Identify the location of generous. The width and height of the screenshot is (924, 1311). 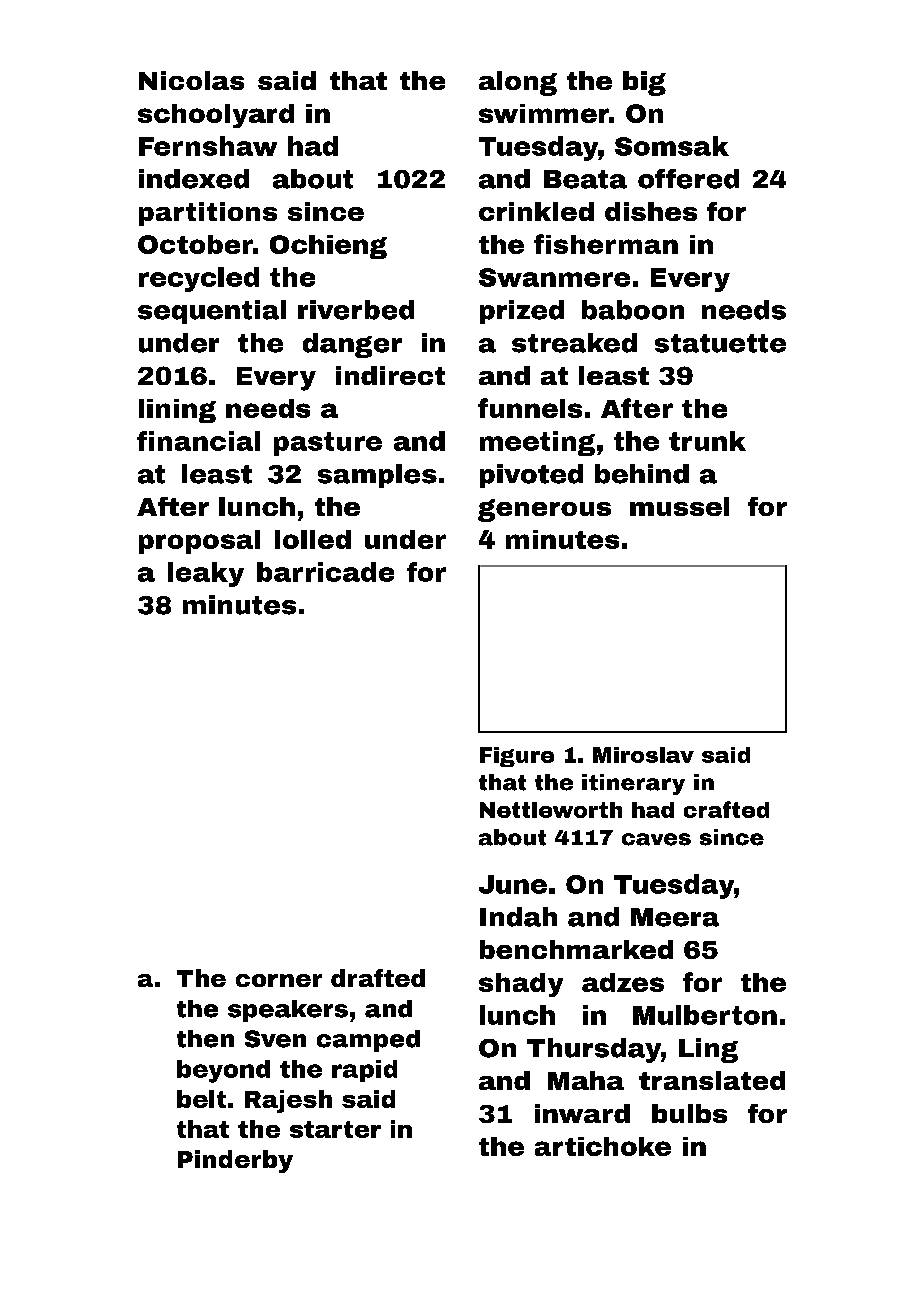
(544, 510).
